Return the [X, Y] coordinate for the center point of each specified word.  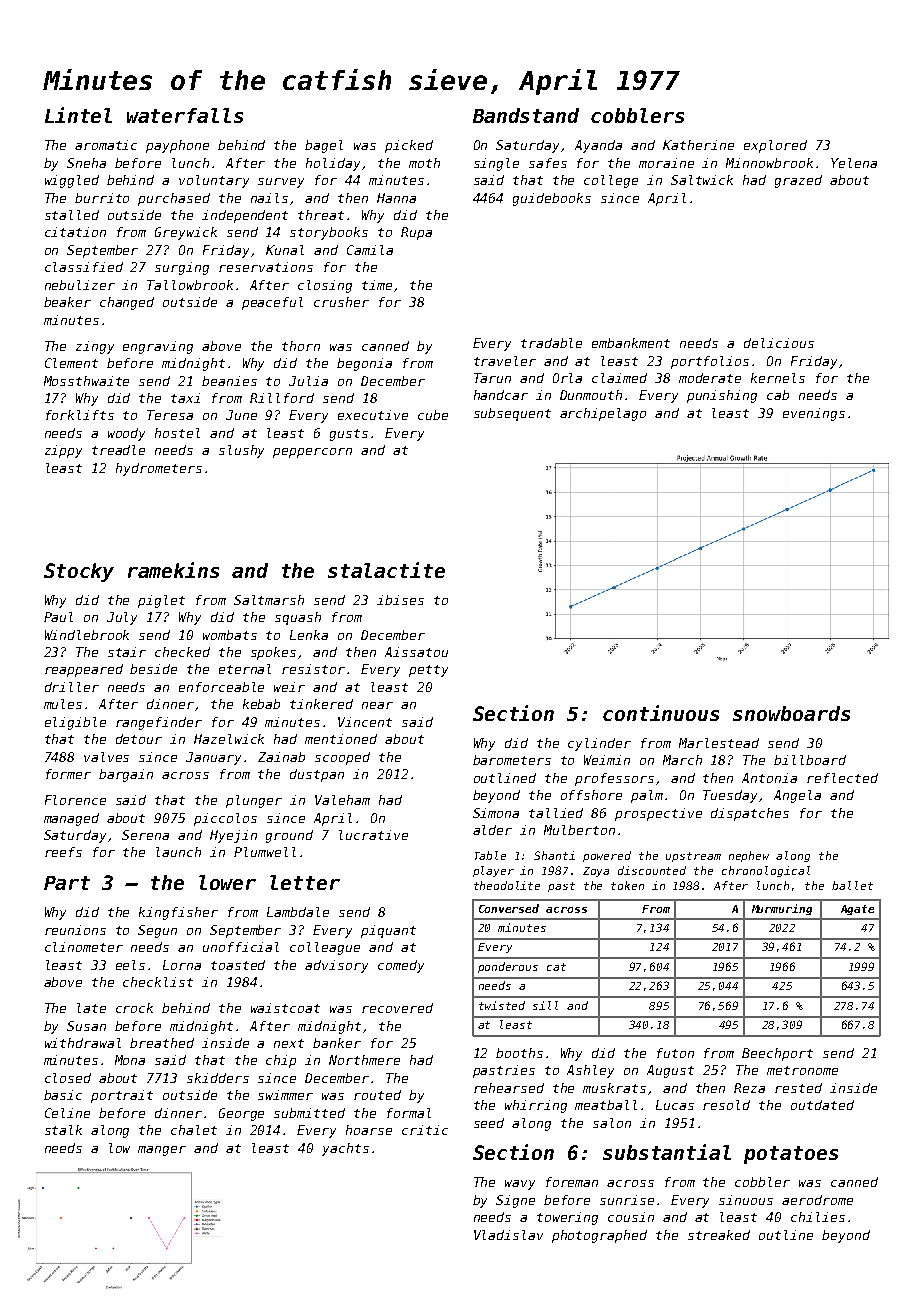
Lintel [78, 115]
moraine [666, 163]
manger [162, 1151]
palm [647, 796]
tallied [556, 813]
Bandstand [526, 115]
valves [106, 757]
